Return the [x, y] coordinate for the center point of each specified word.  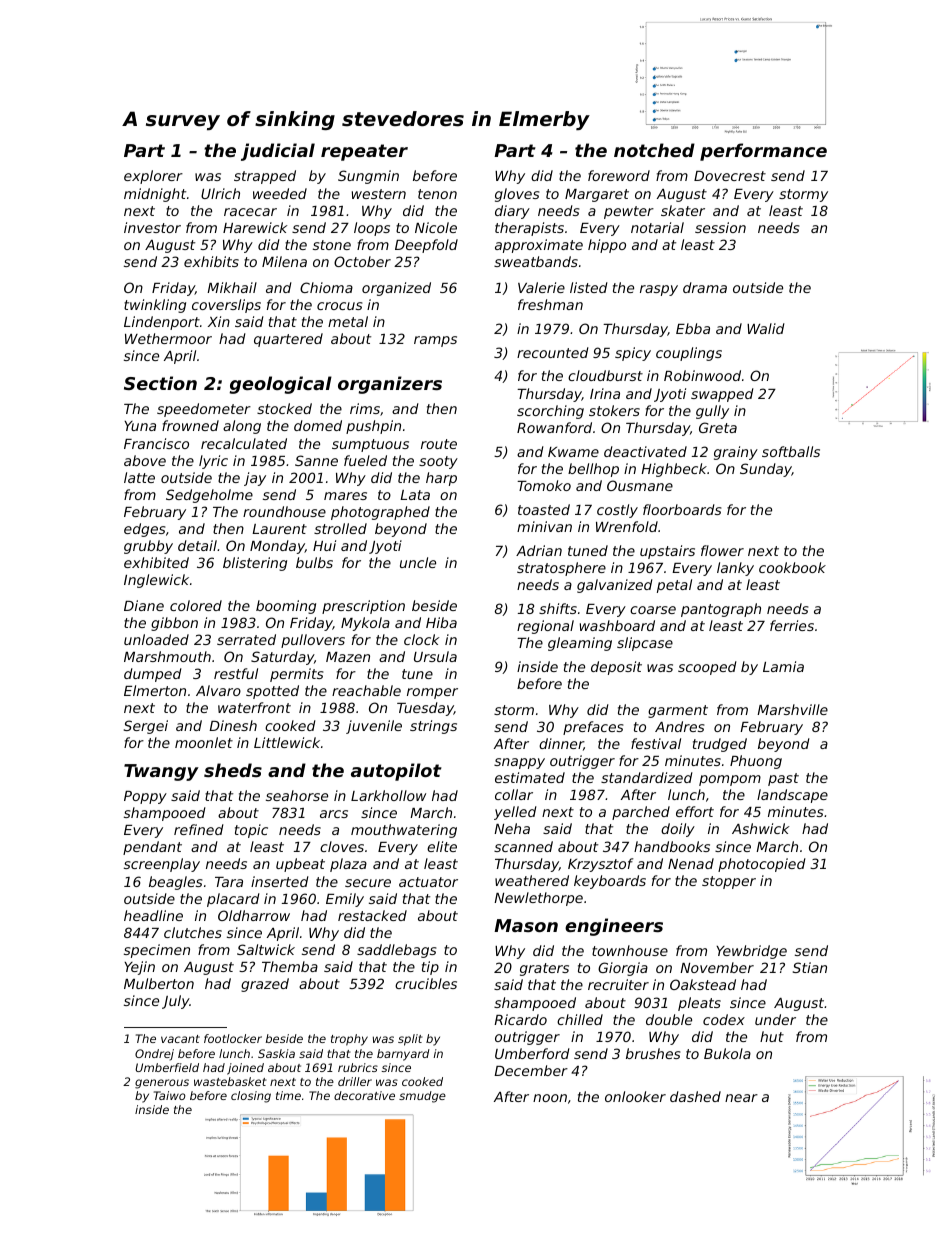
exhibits [211, 261]
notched [654, 150]
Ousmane [640, 485]
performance [763, 152]
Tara [229, 882]
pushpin [373, 427]
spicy [633, 354]
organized [396, 289]
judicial [278, 152]
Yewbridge [751, 952]
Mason [526, 925]
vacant [180, 1039]
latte [139, 477]
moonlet [204, 742]
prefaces [593, 728]
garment [678, 711]
